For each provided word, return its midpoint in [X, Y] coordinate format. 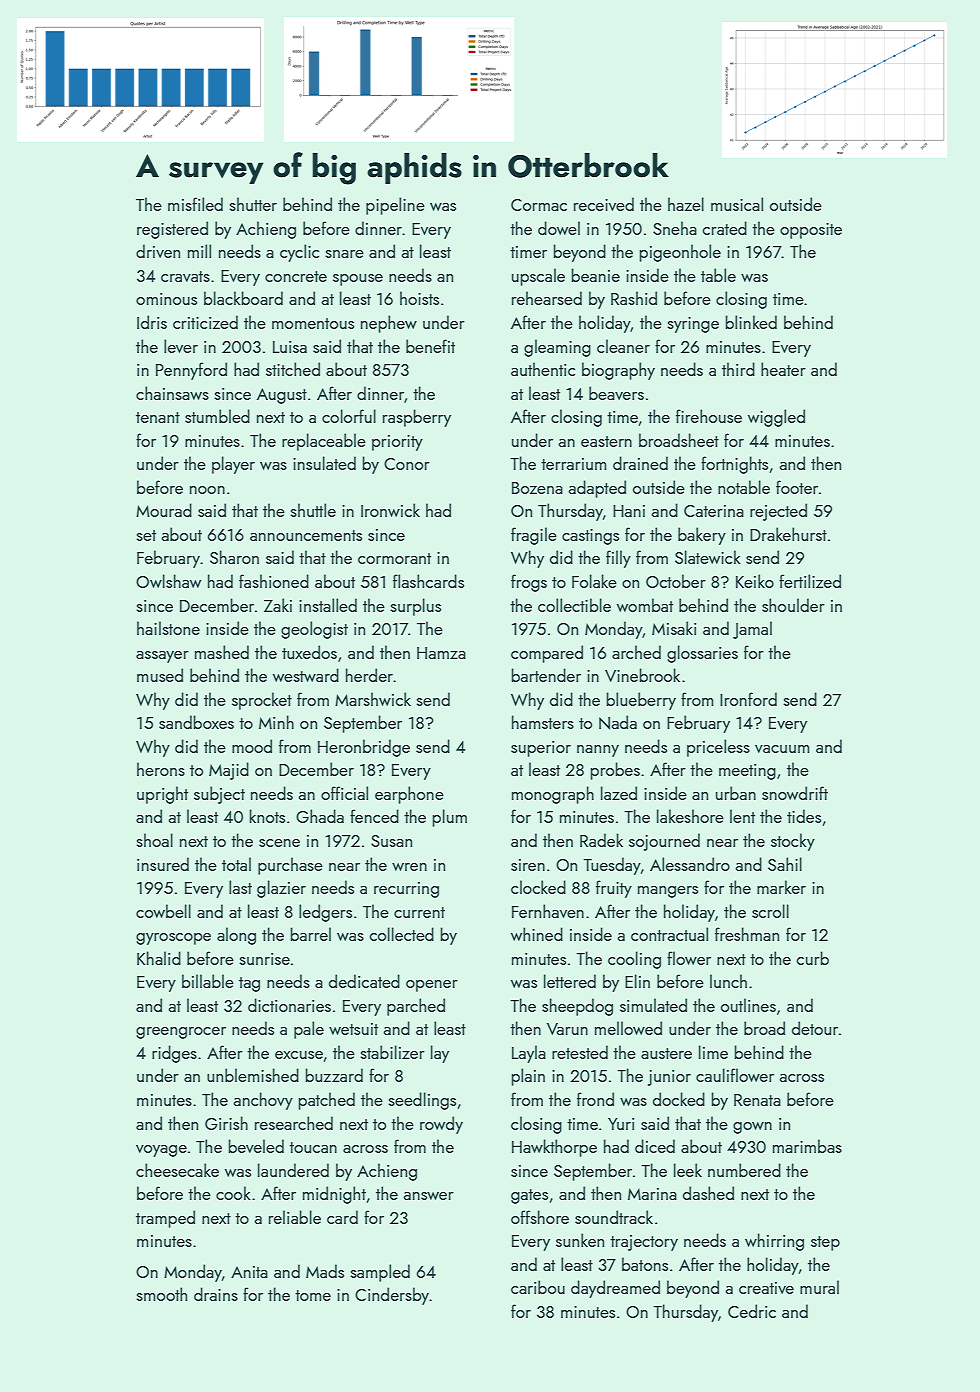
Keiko [755, 581]
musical [737, 204]
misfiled [195, 204]
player [233, 465]
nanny [598, 751]
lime [713, 1052]
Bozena [537, 488]
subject [219, 795]
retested [580, 1052]
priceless [718, 748]
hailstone [168, 628]
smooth [161, 1294]
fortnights [734, 465]
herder [369, 675]
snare [344, 254]
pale [309, 1030]
